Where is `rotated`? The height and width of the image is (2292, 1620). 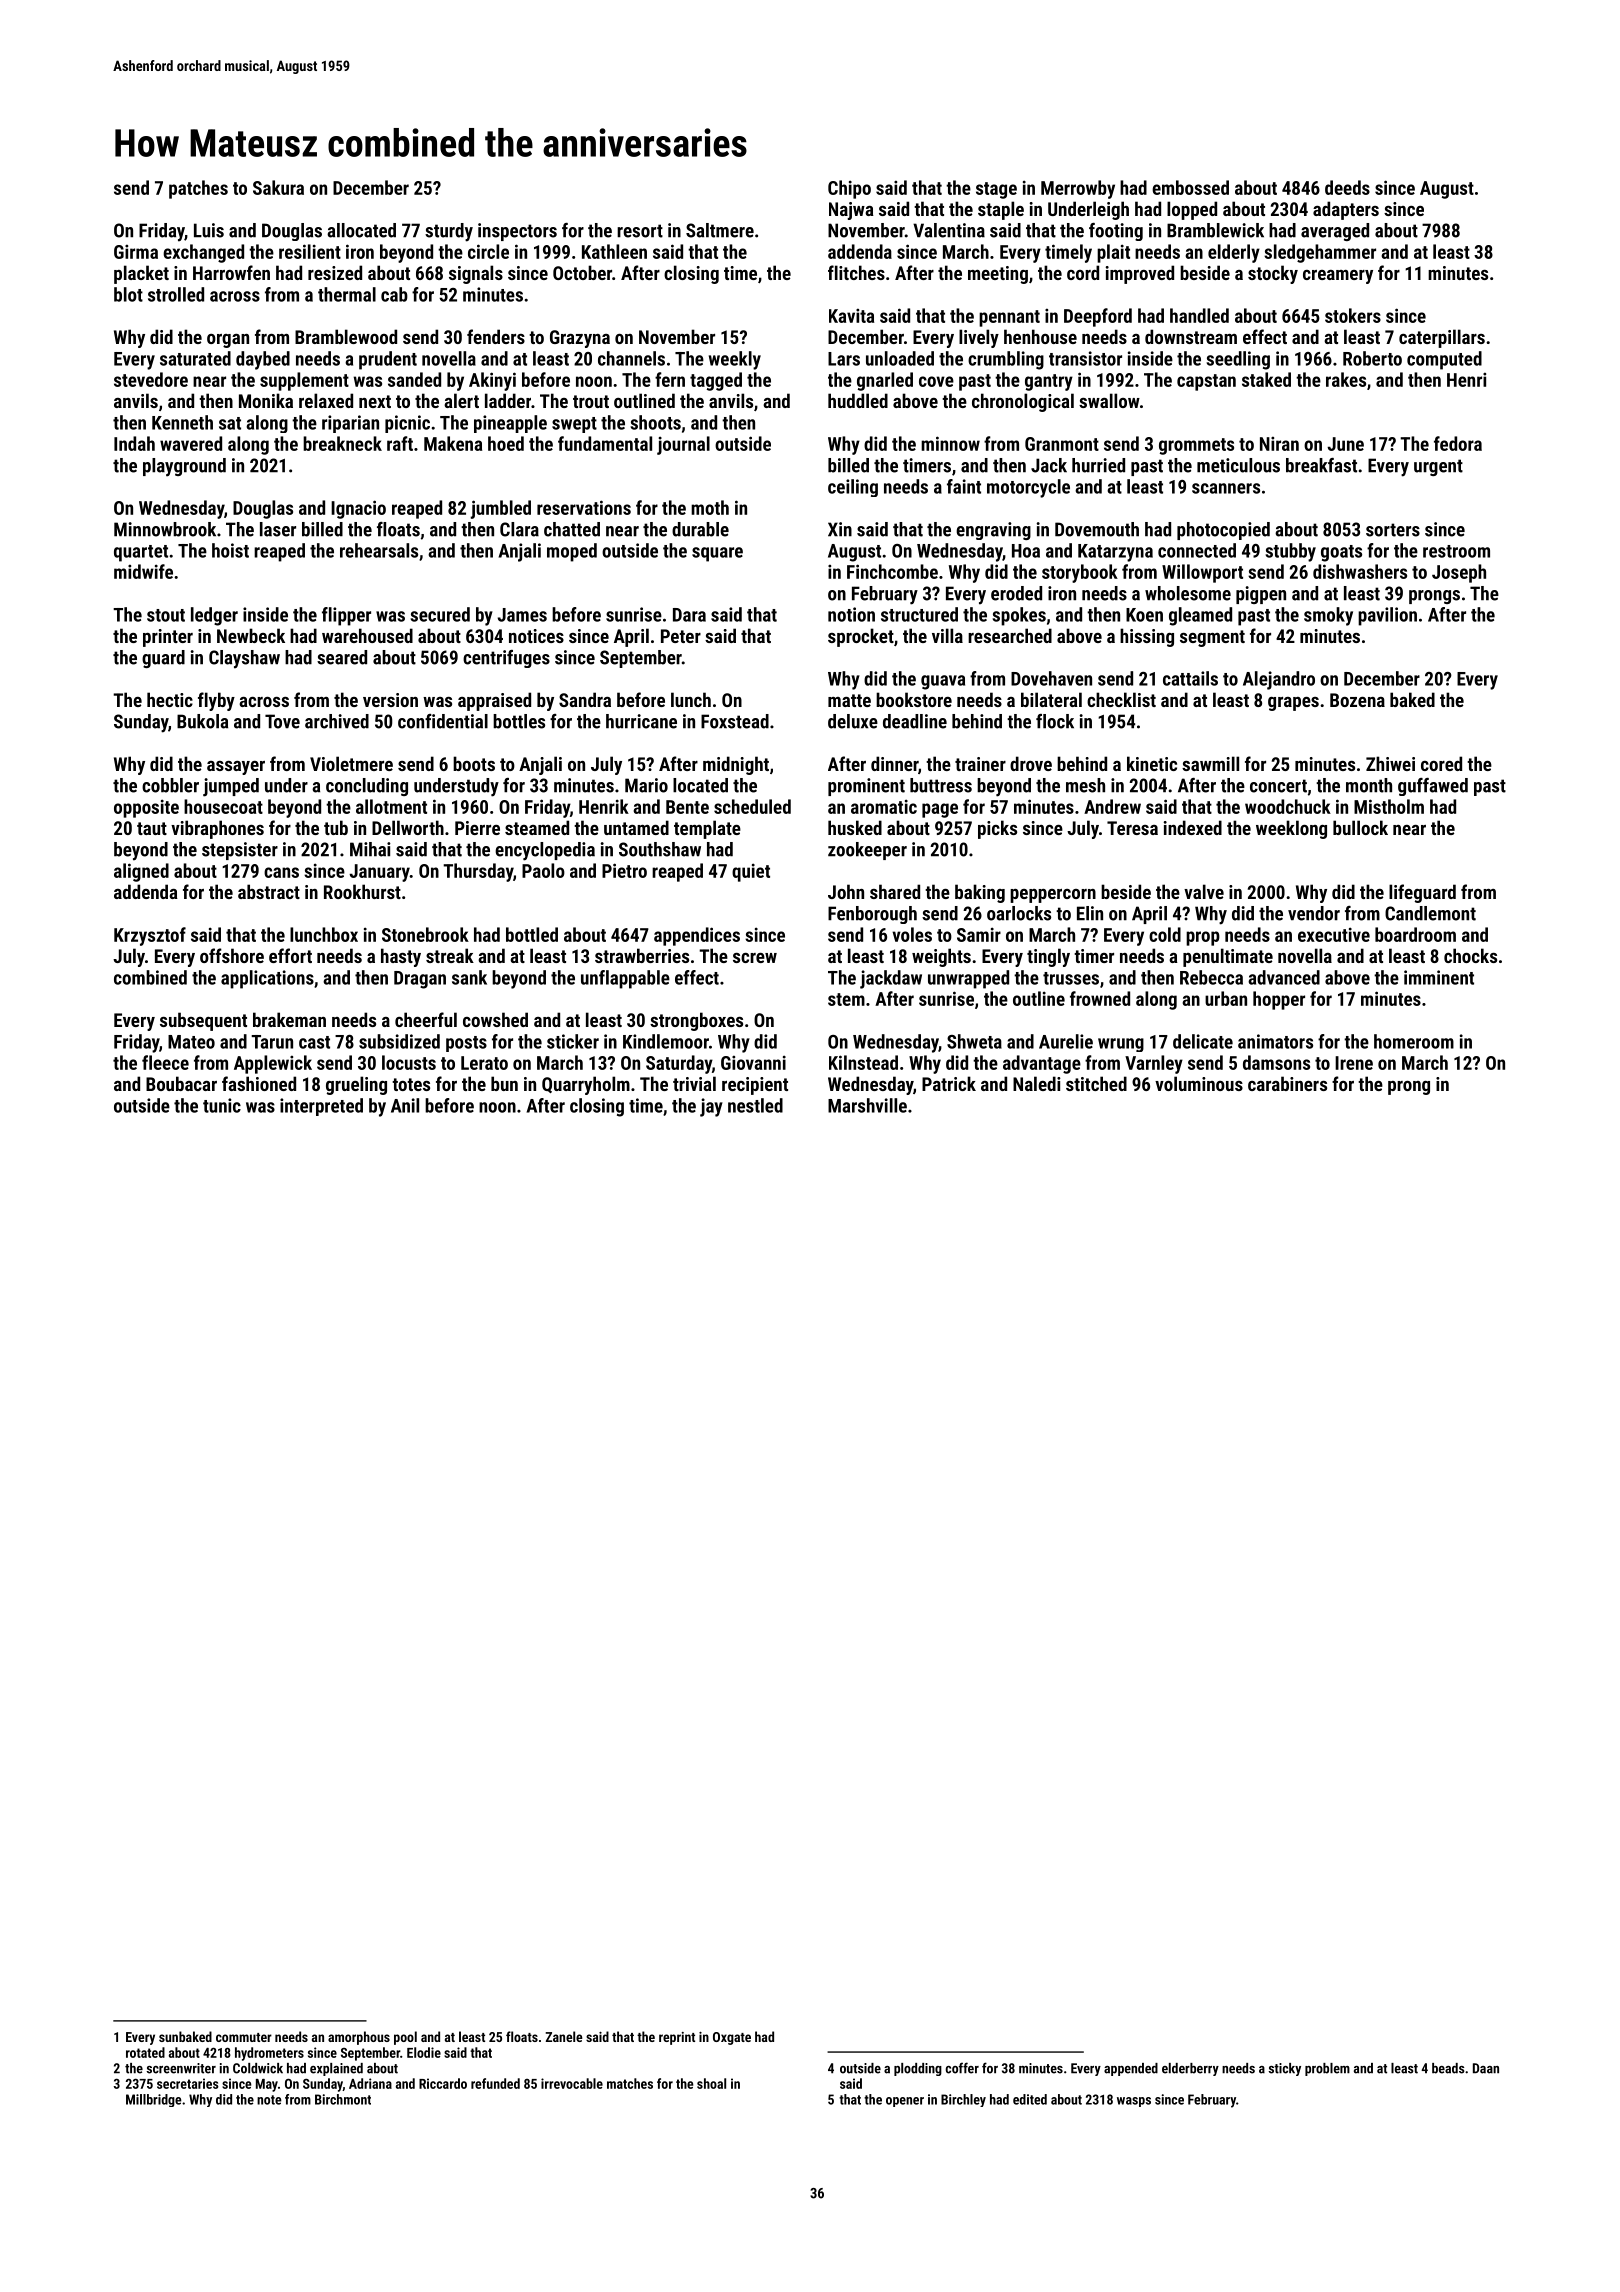 rotated is located at coordinates (145, 2052).
